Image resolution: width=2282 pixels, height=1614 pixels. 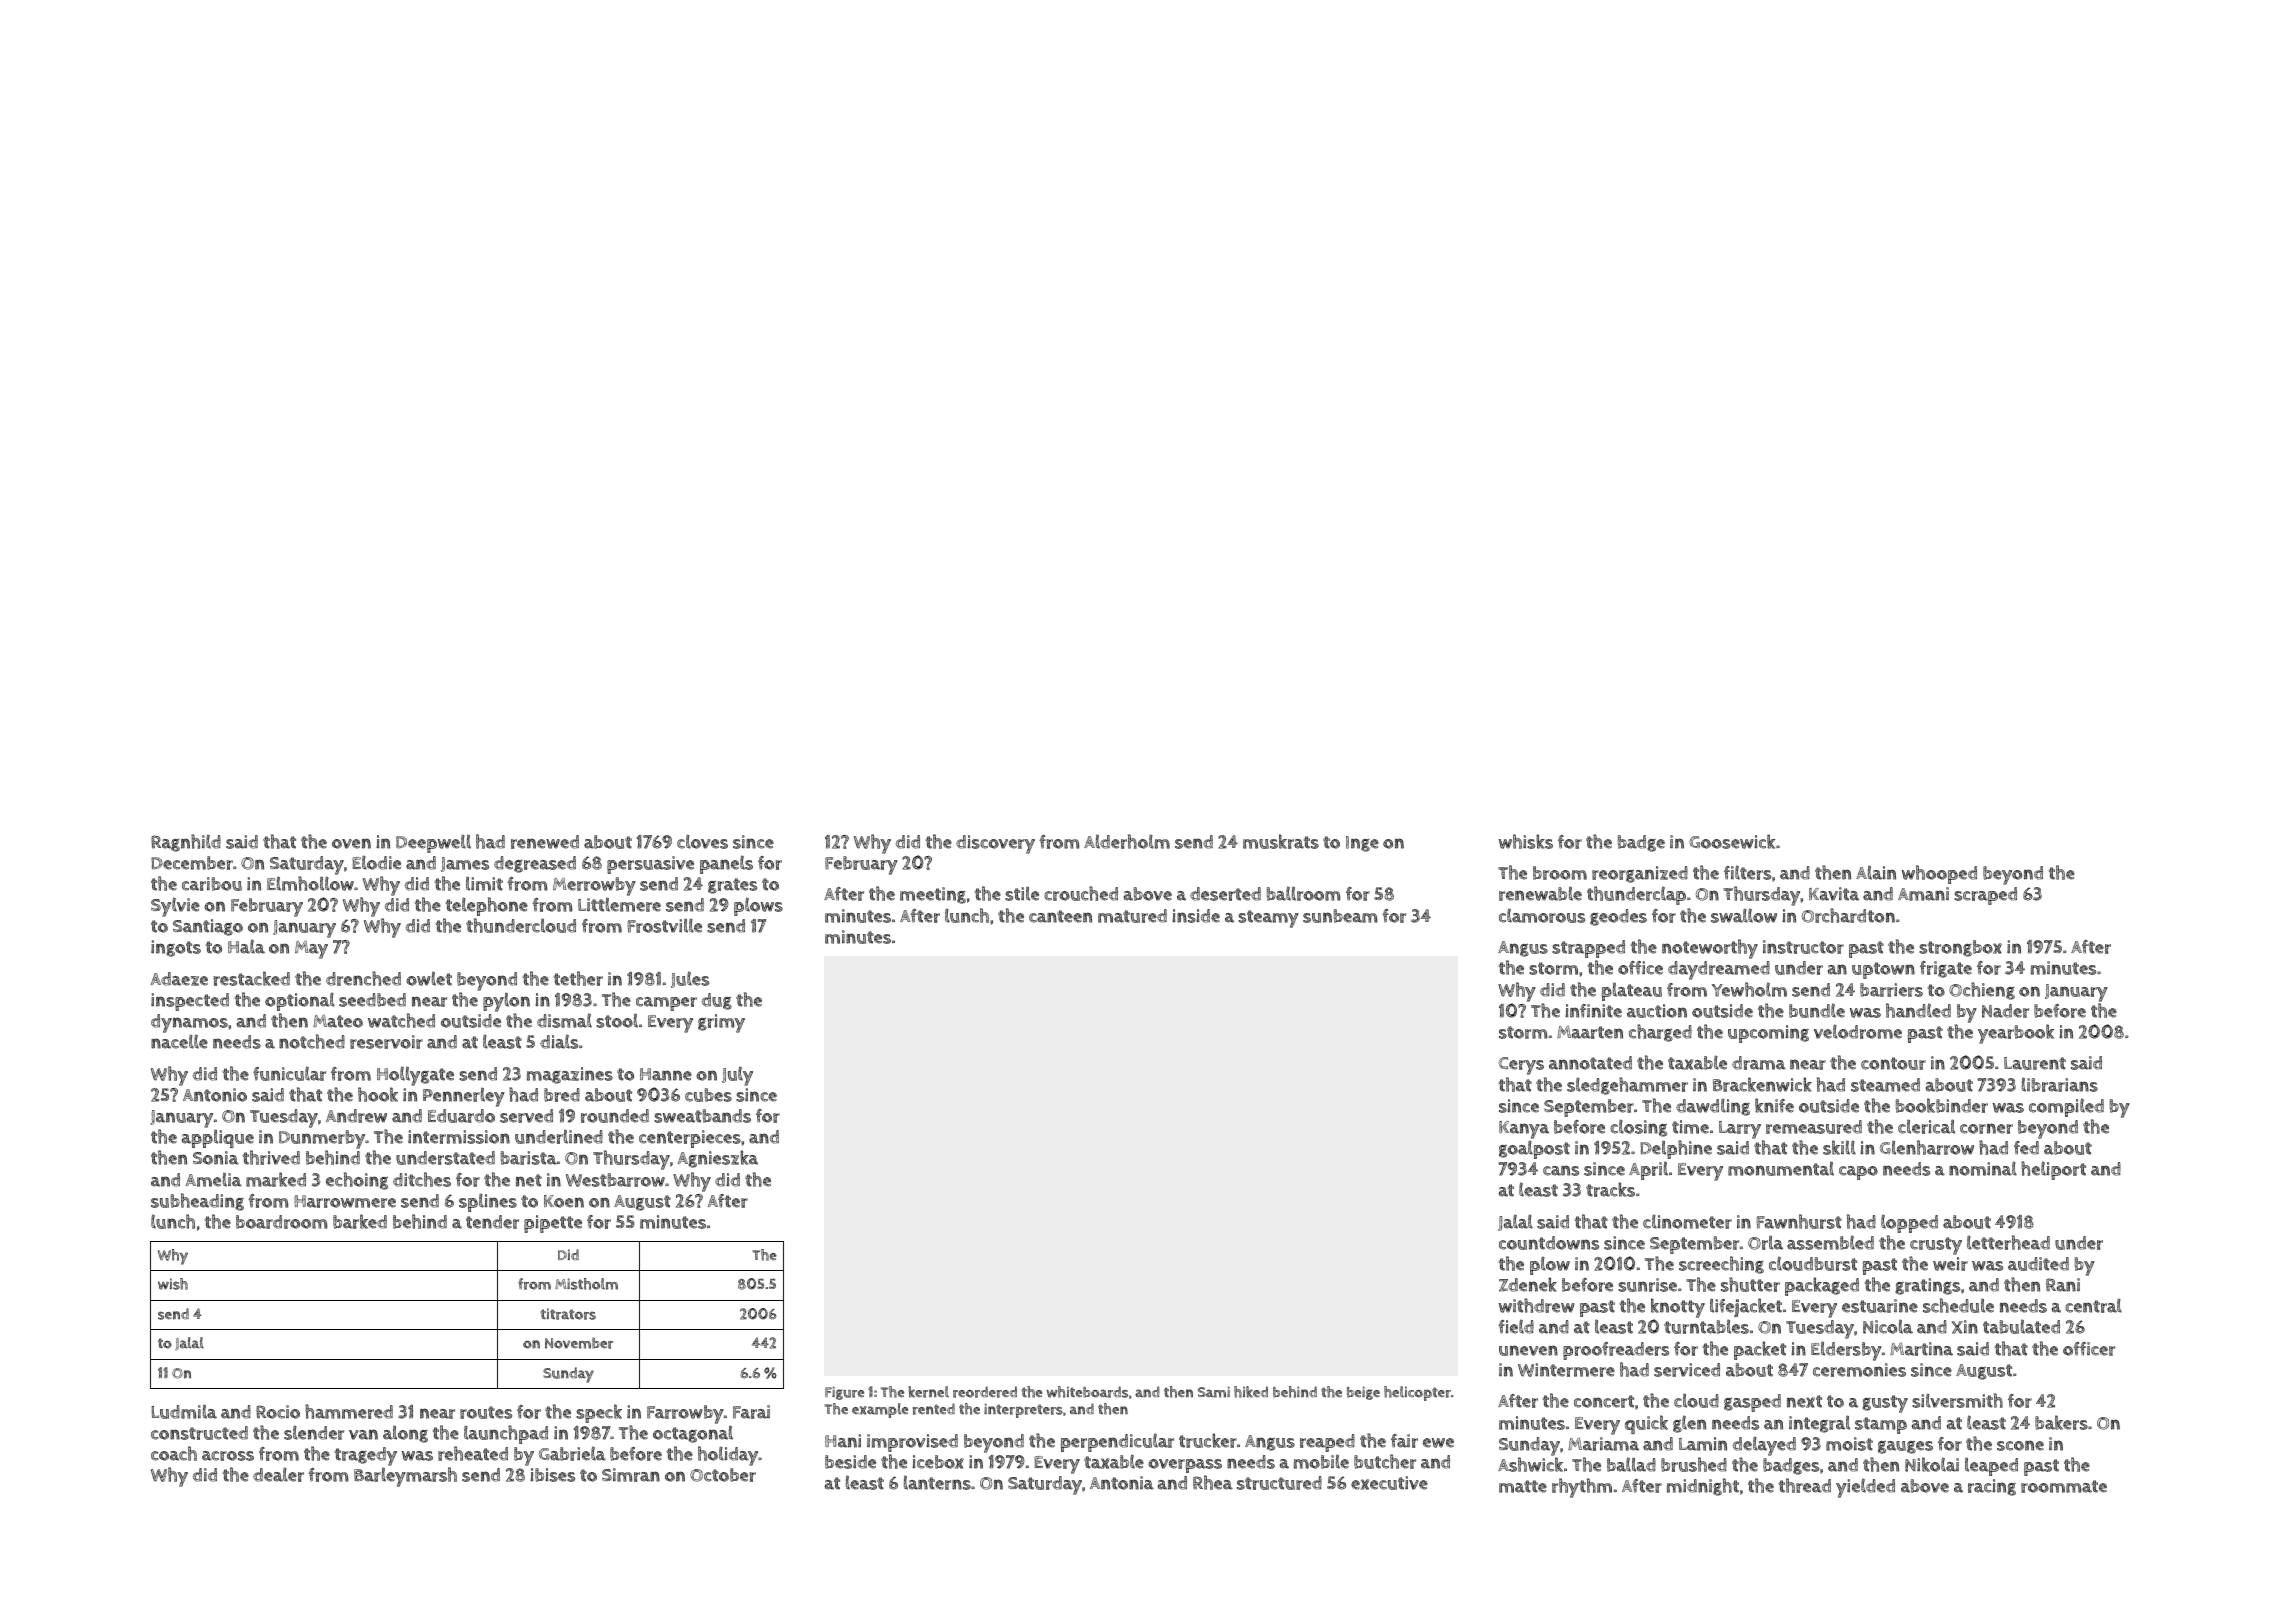 I want to click on lopped, so click(x=1909, y=1223).
